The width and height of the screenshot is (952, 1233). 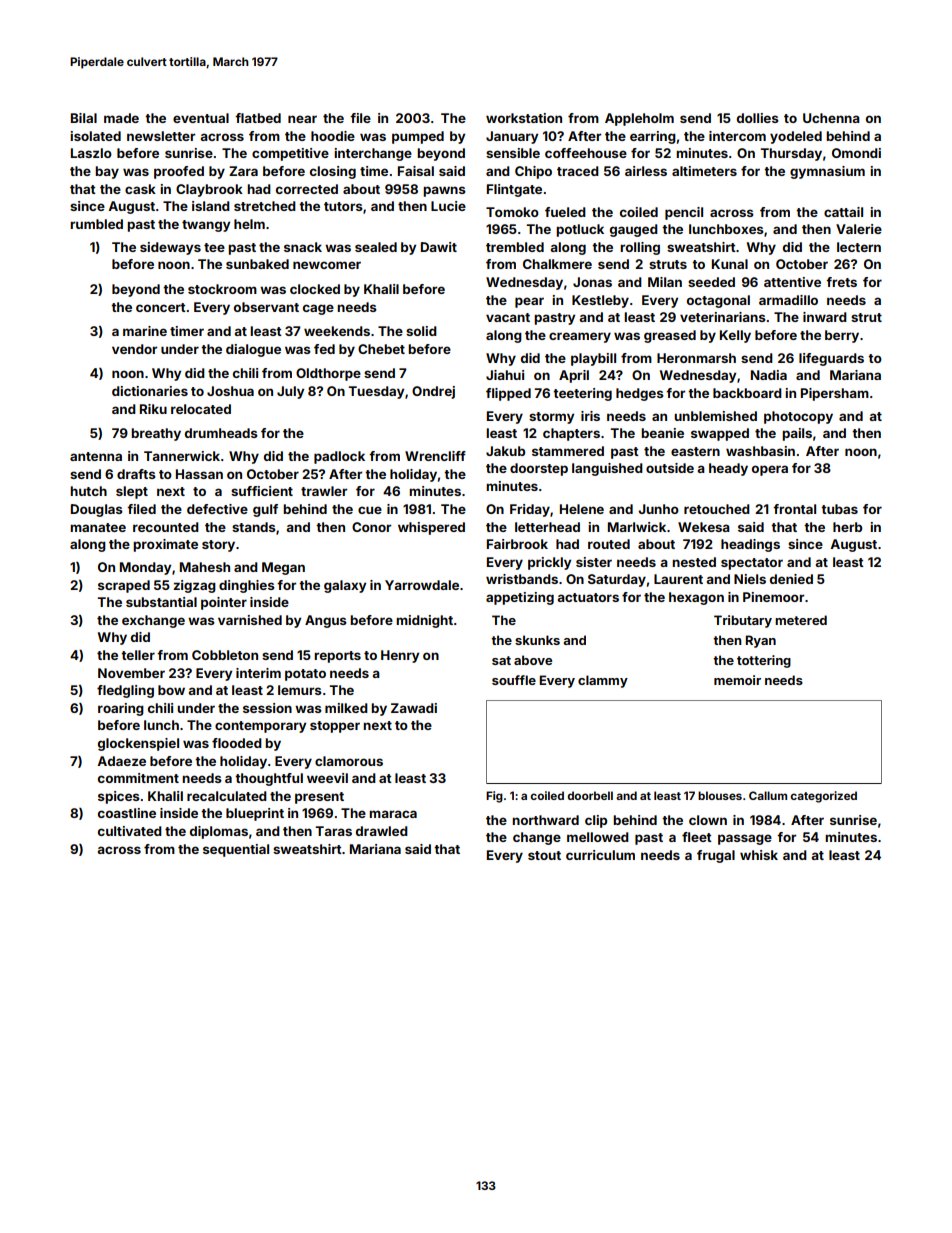 I want to click on clammy, so click(x=603, y=681).
